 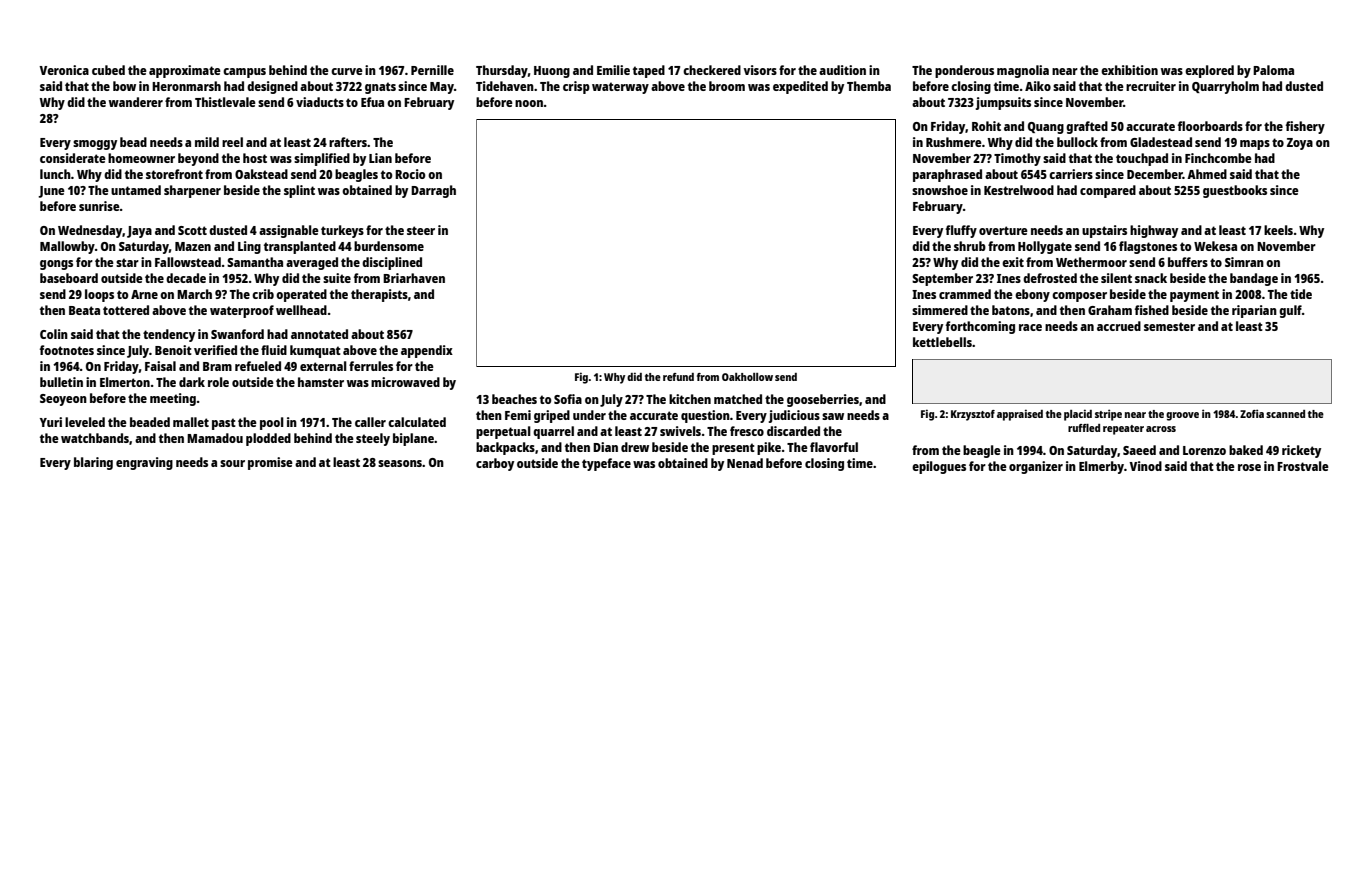 I want to click on Hollygate, so click(x=1045, y=247).
